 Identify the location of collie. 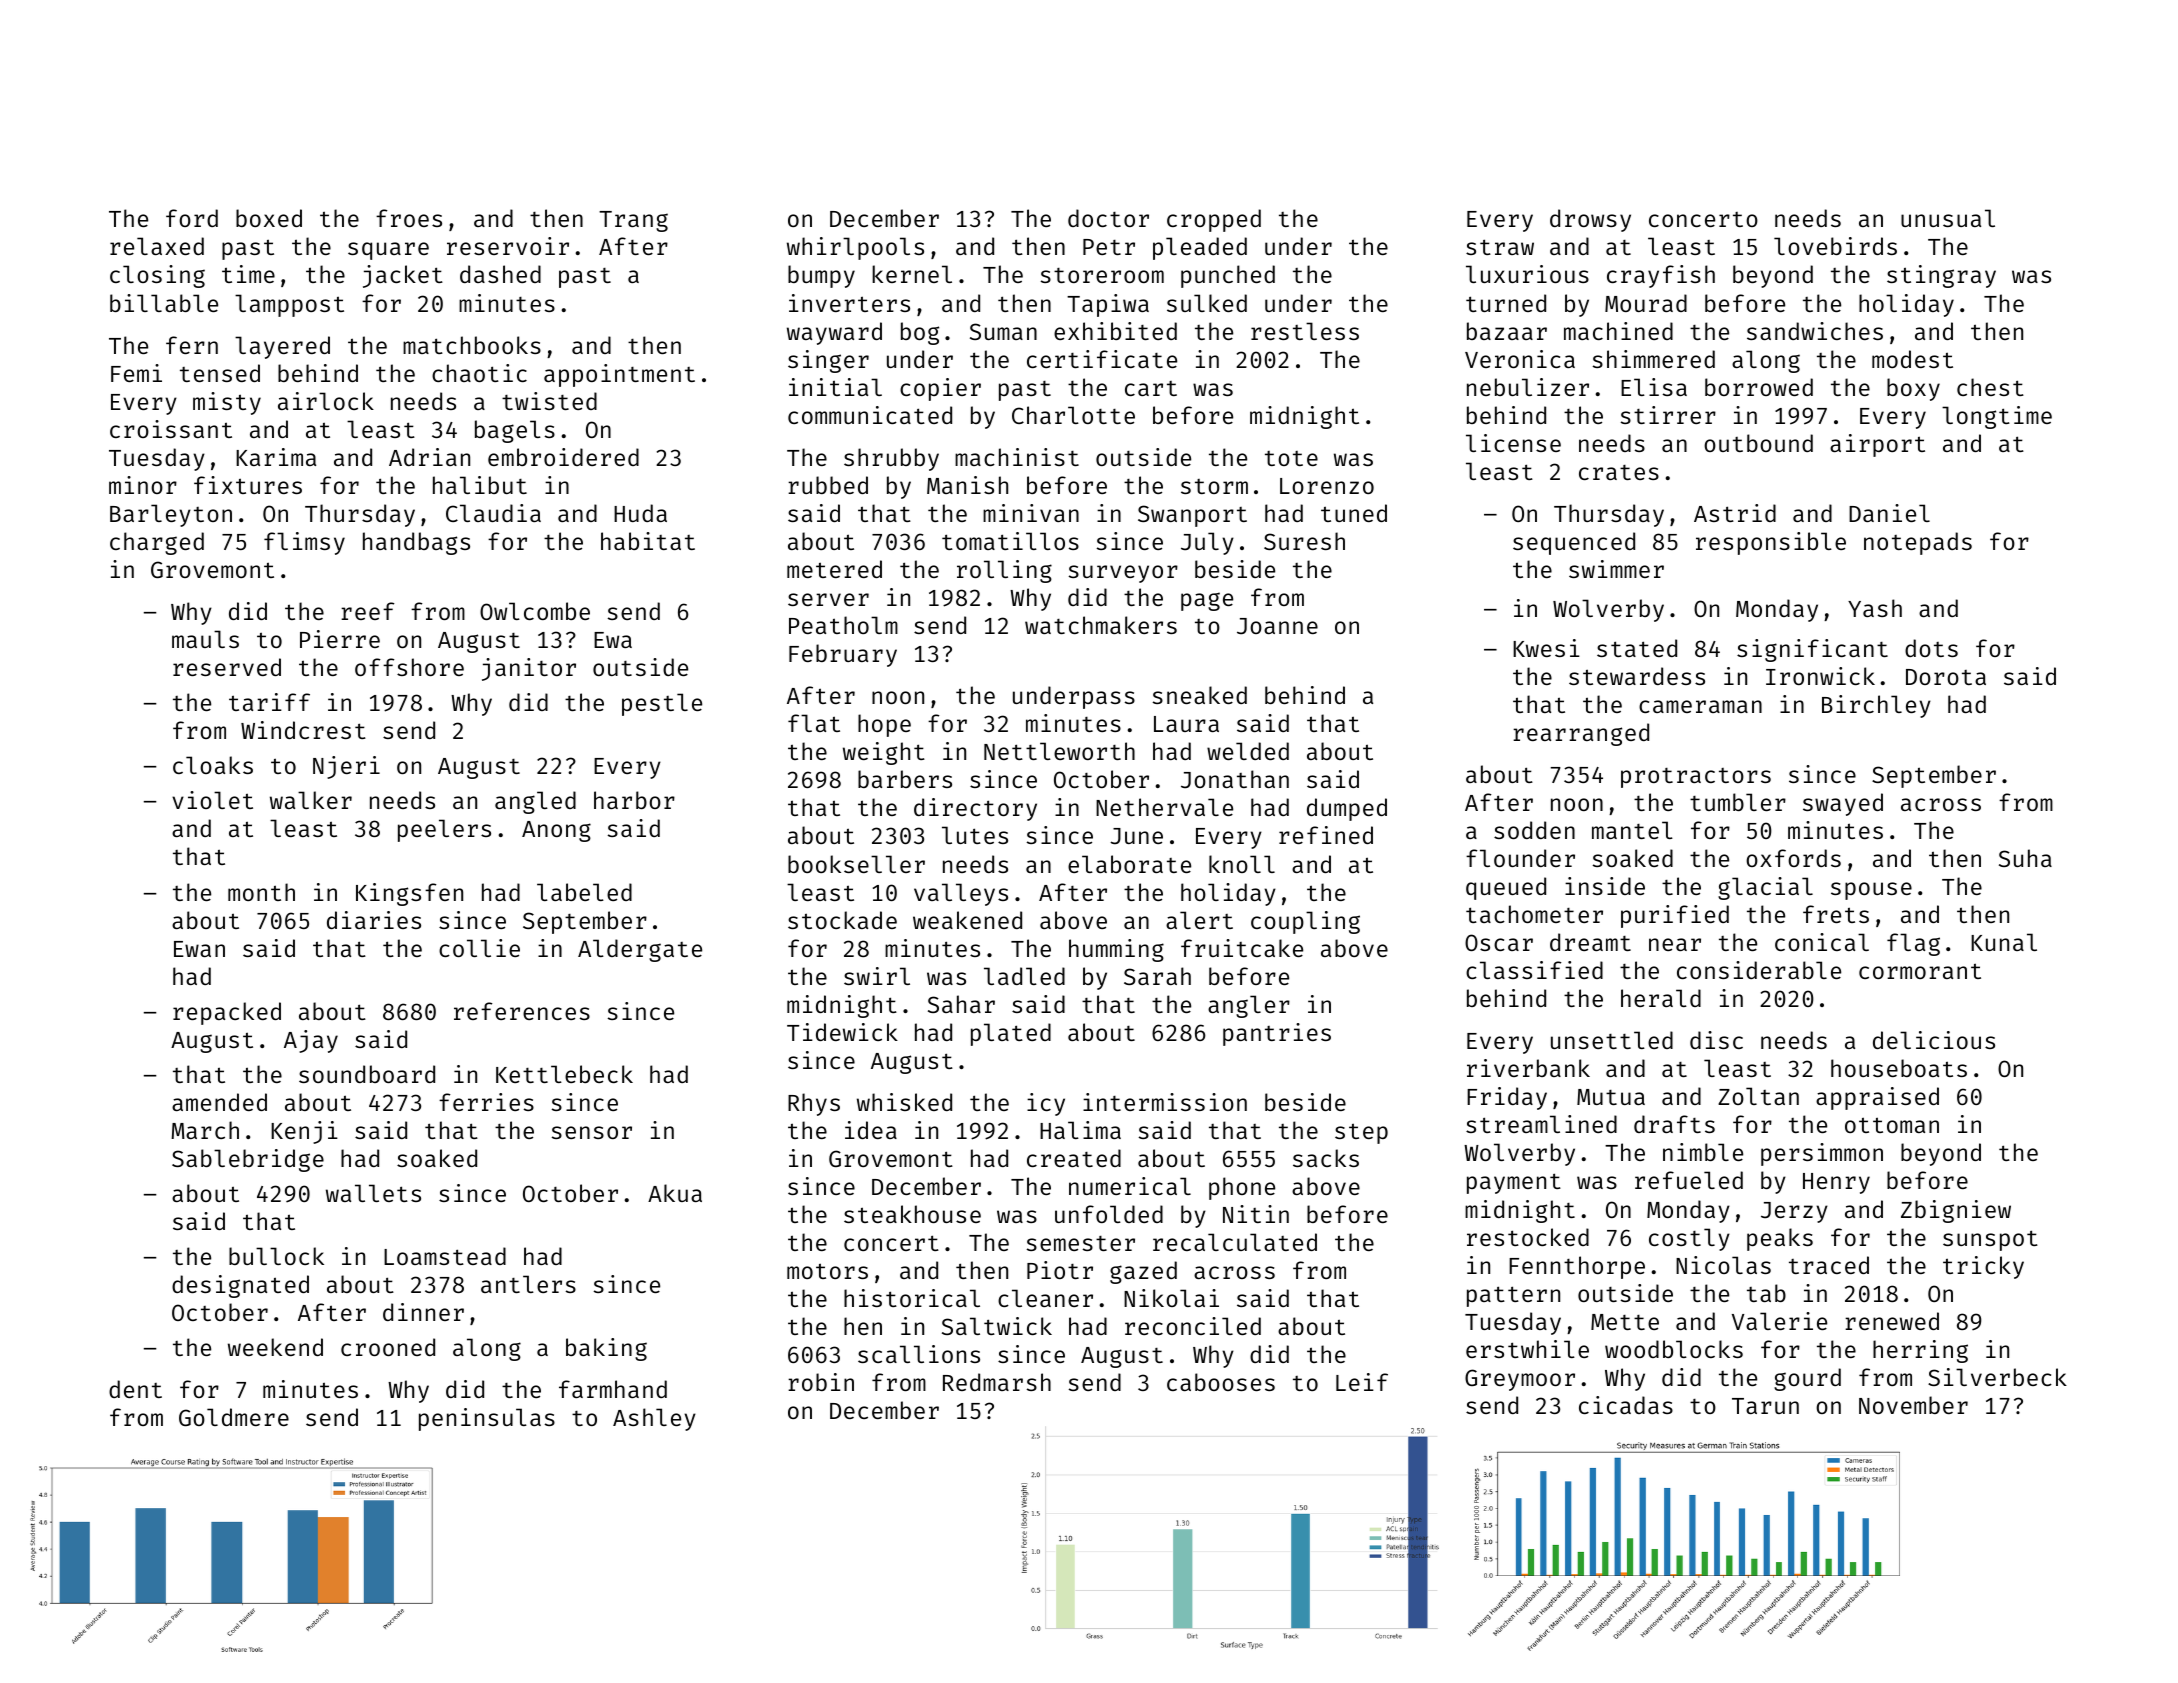
(479, 948).
